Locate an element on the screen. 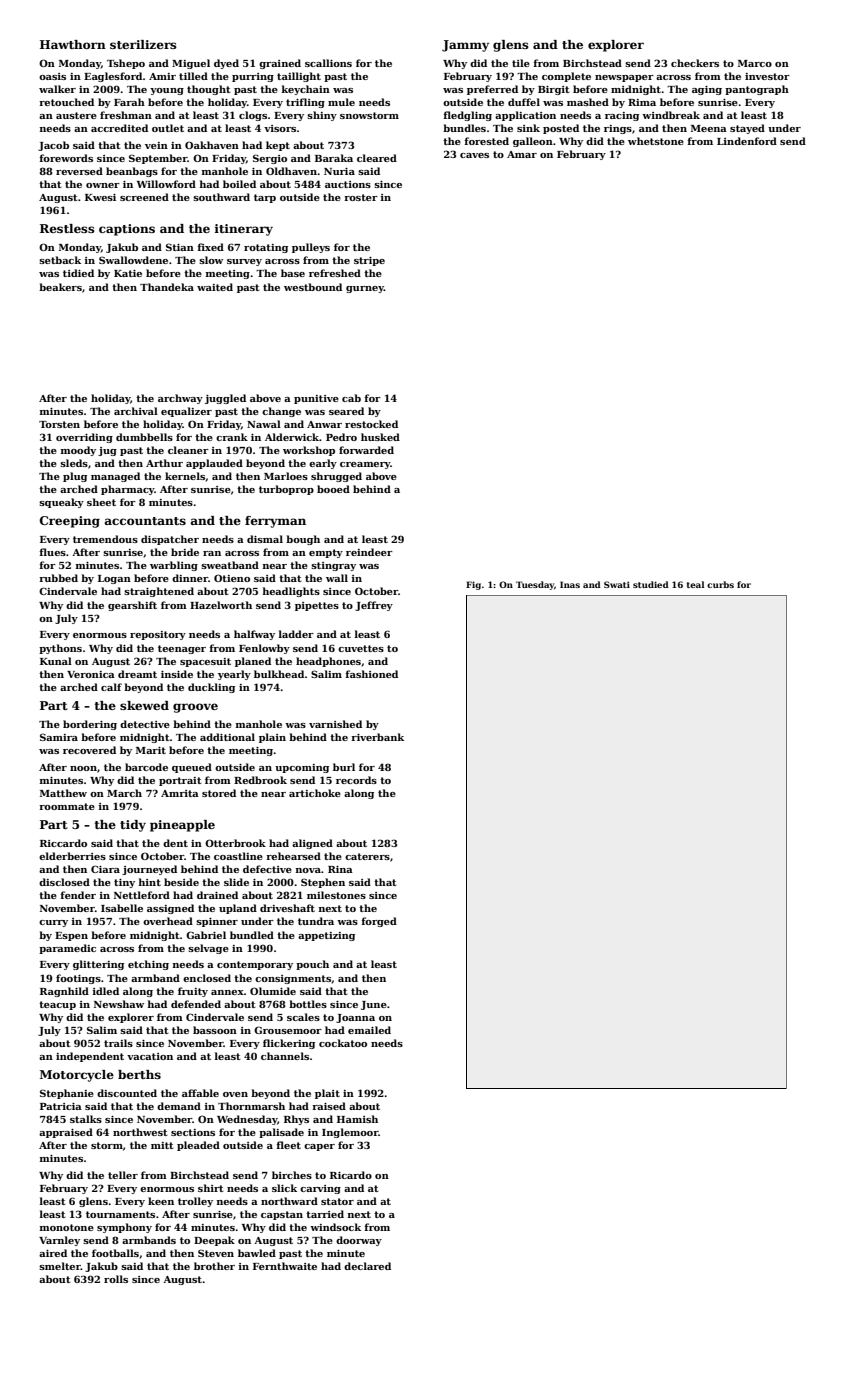 The image size is (849, 1400). forged is located at coordinates (379, 922).
